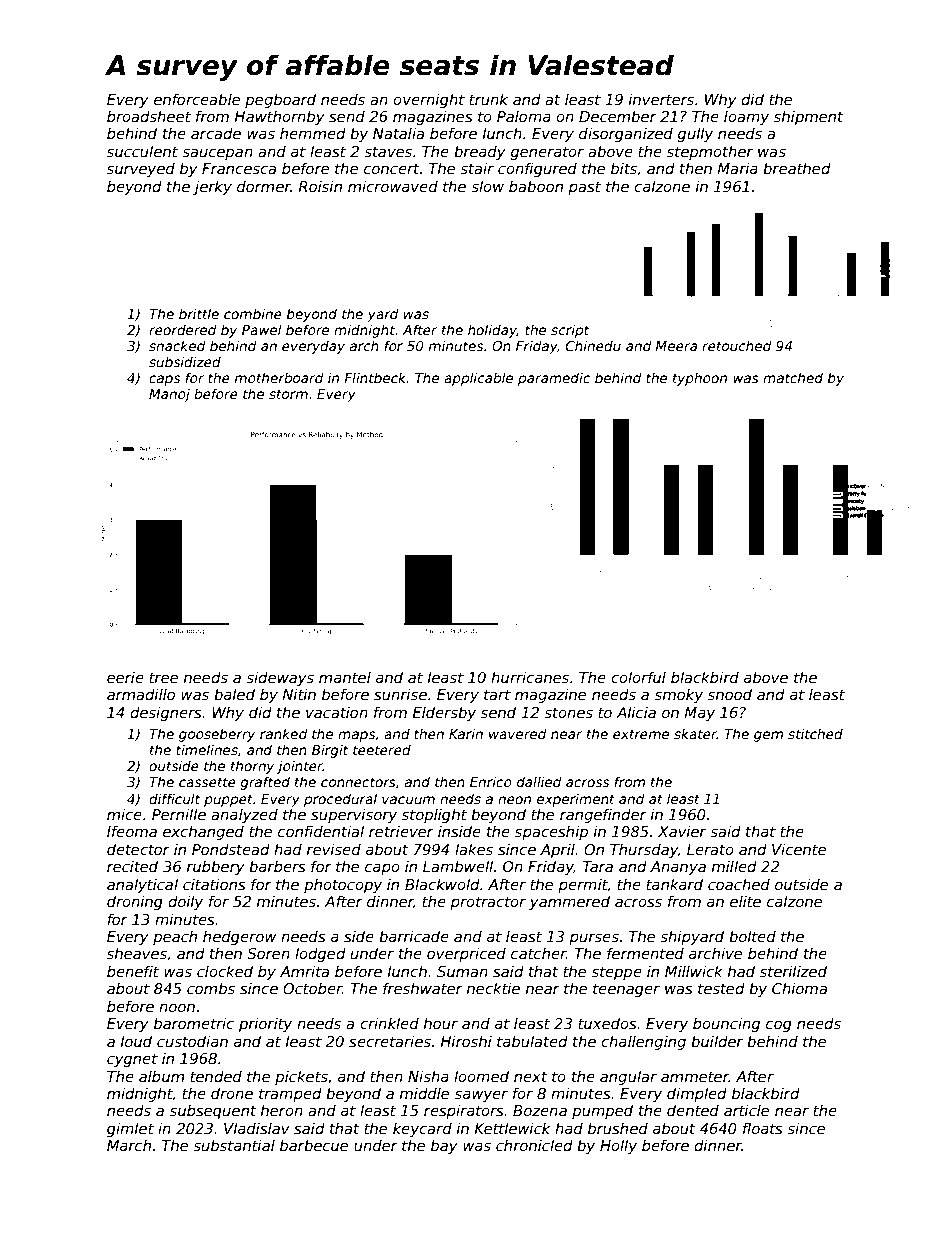 The image size is (952, 1233). What do you see at coordinates (624, 168) in the document?
I see `bits` at bounding box center [624, 168].
